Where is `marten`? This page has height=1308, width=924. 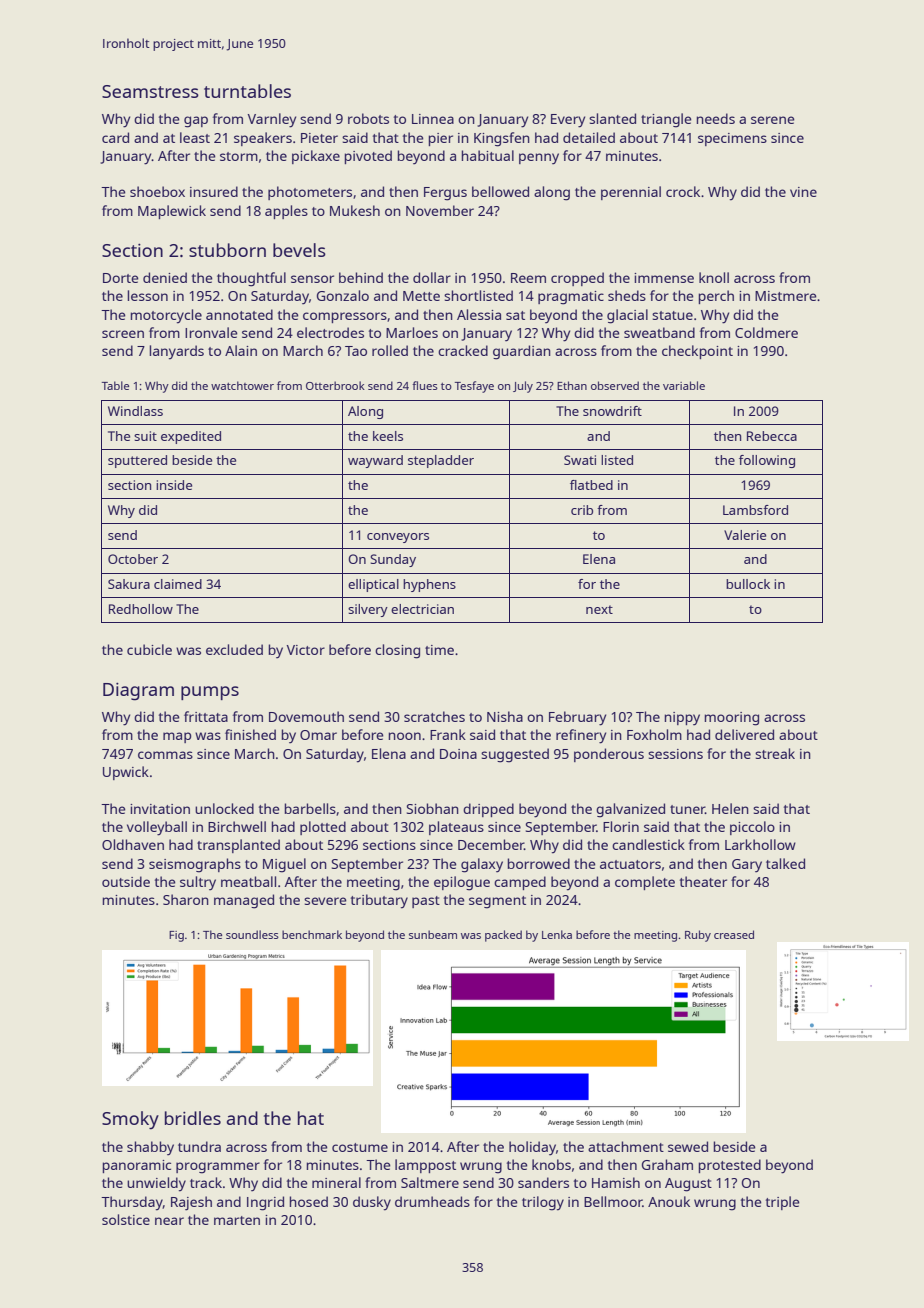 marten is located at coordinates (237, 1220).
